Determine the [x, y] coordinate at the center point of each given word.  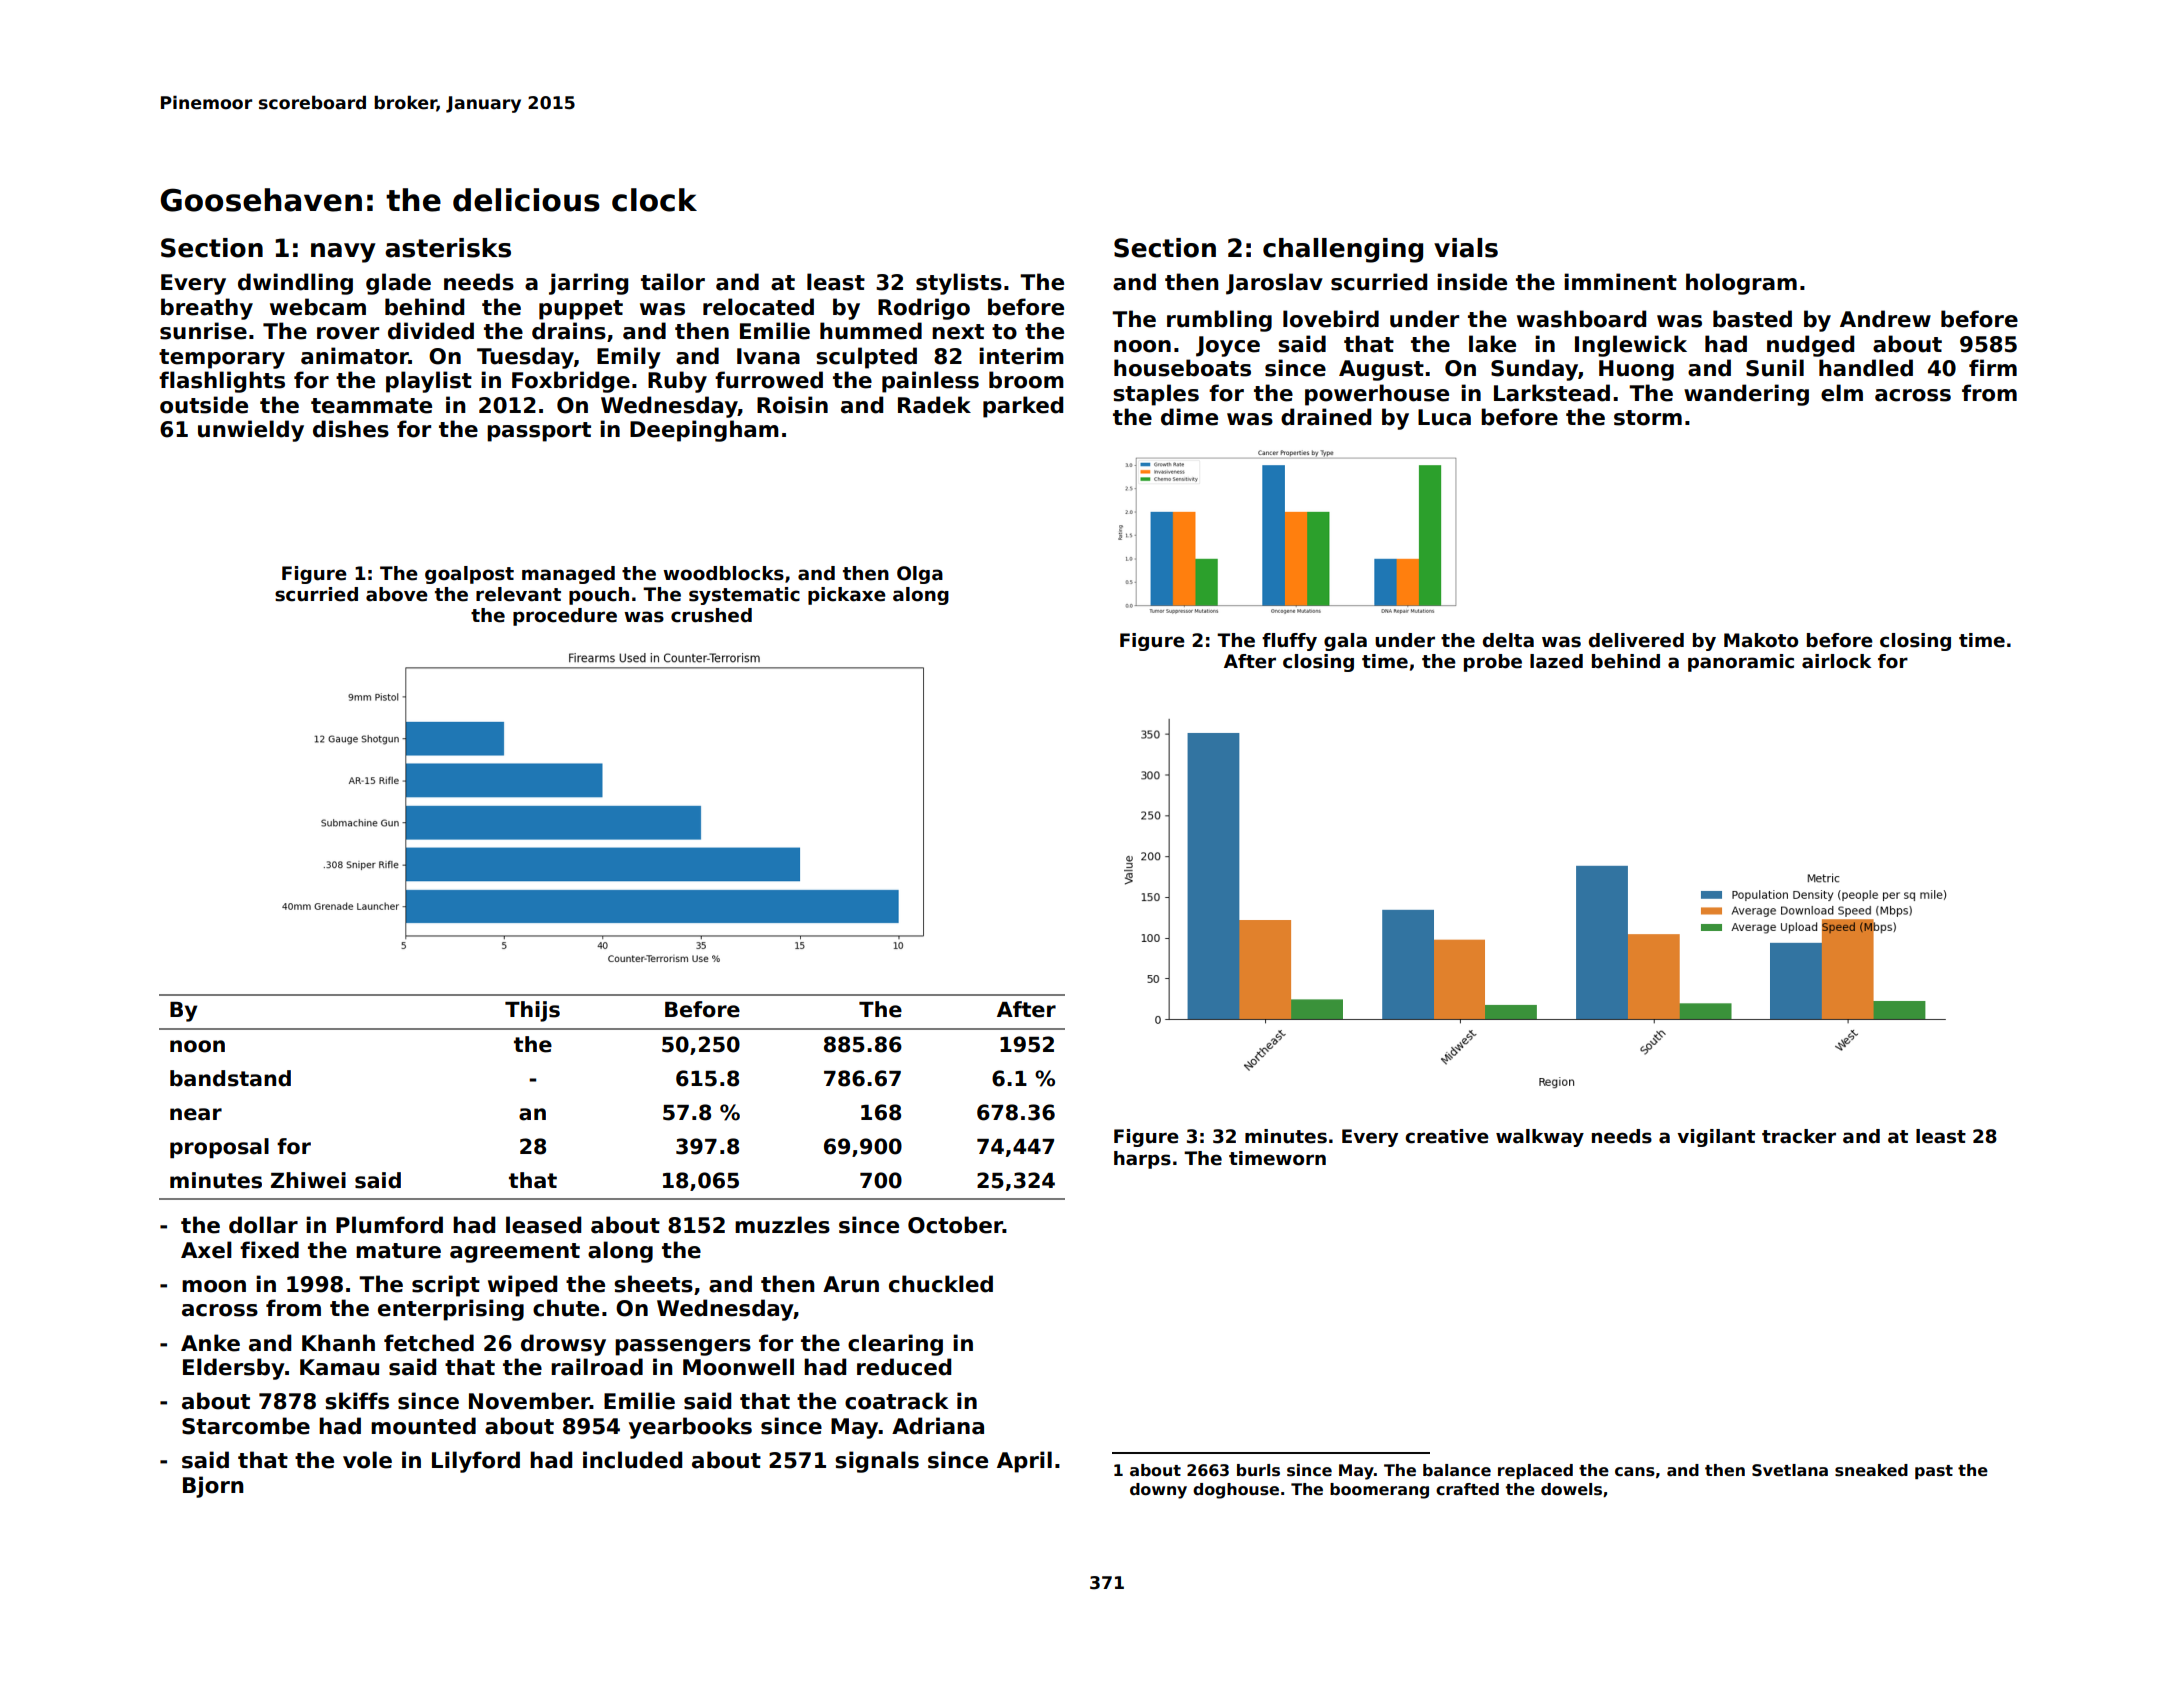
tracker [1799, 1136]
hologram [1741, 284]
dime [1189, 417]
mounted [423, 1426]
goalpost [469, 575]
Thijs [532, 1011]
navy [343, 253]
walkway [1540, 1138]
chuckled [941, 1284]
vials [1466, 248]
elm [1842, 393]
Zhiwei [308, 1180]
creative [1447, 1136]
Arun [851, 1284]
